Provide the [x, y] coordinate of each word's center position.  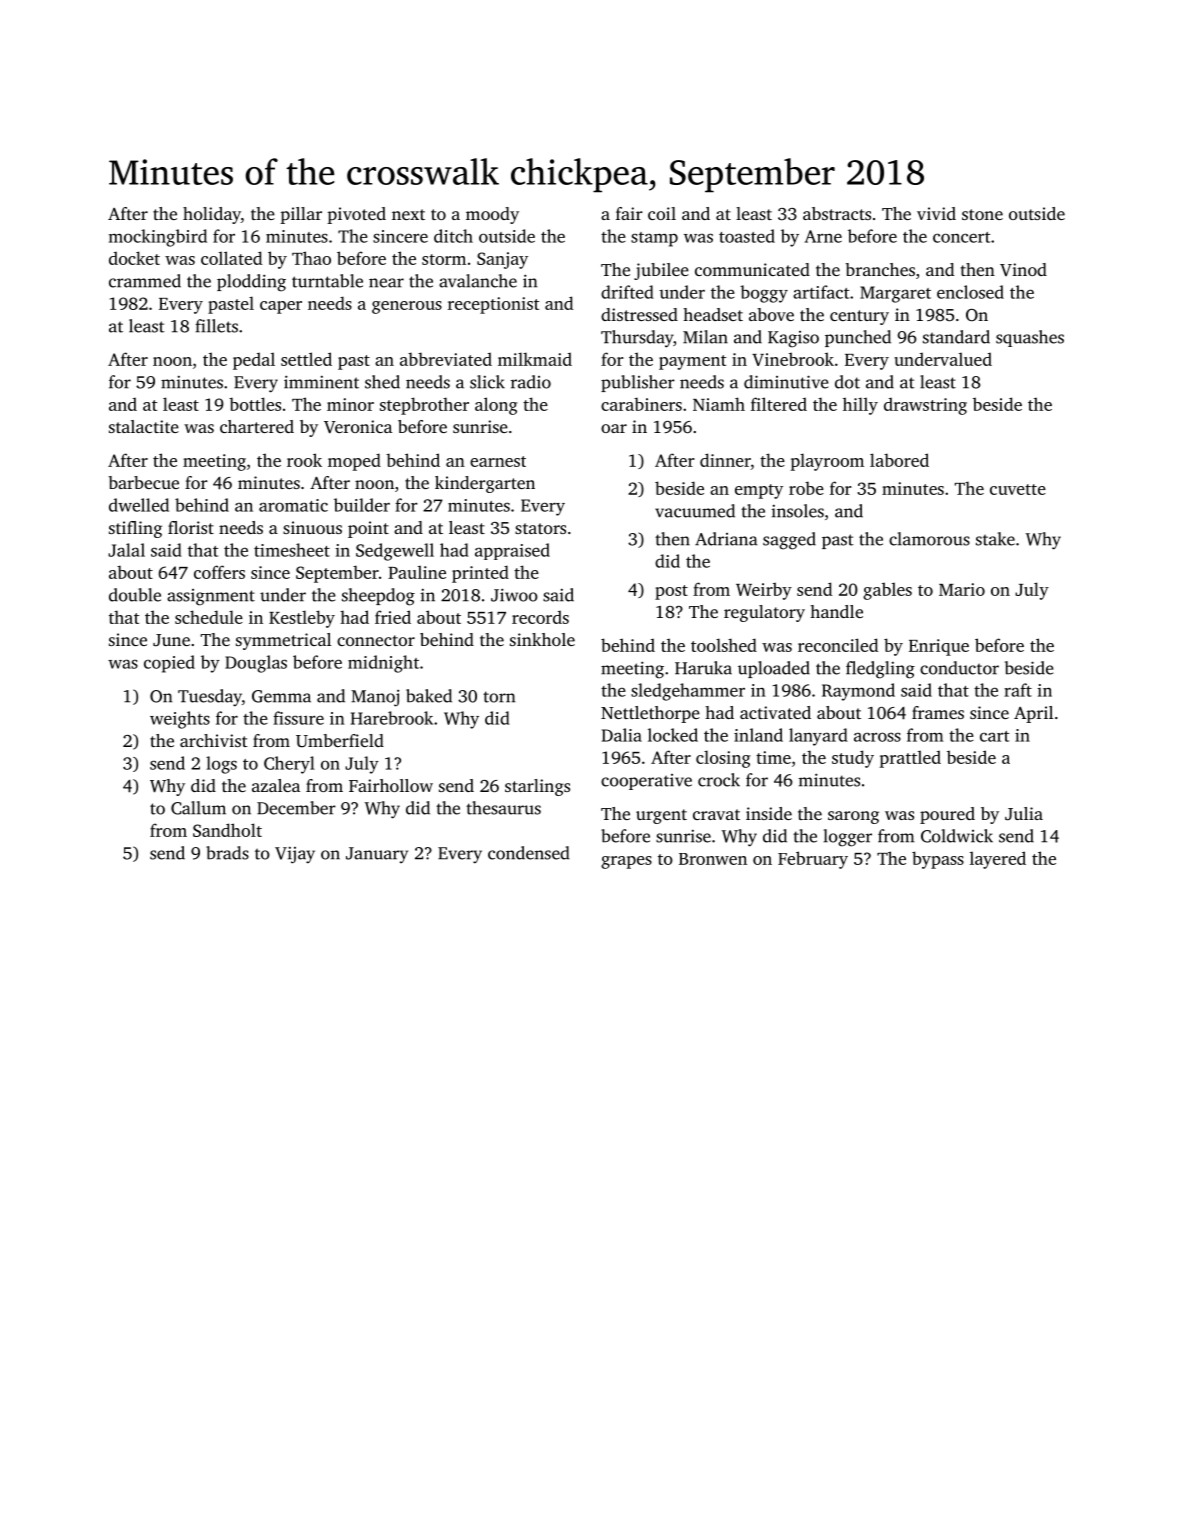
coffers [219, 572]
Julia [1024, 814]
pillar [301, 215]
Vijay [295, 855]
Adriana [726, 539]
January [377, 855]
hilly [860, 406]
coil [662, 213]
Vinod [1023, 269]
